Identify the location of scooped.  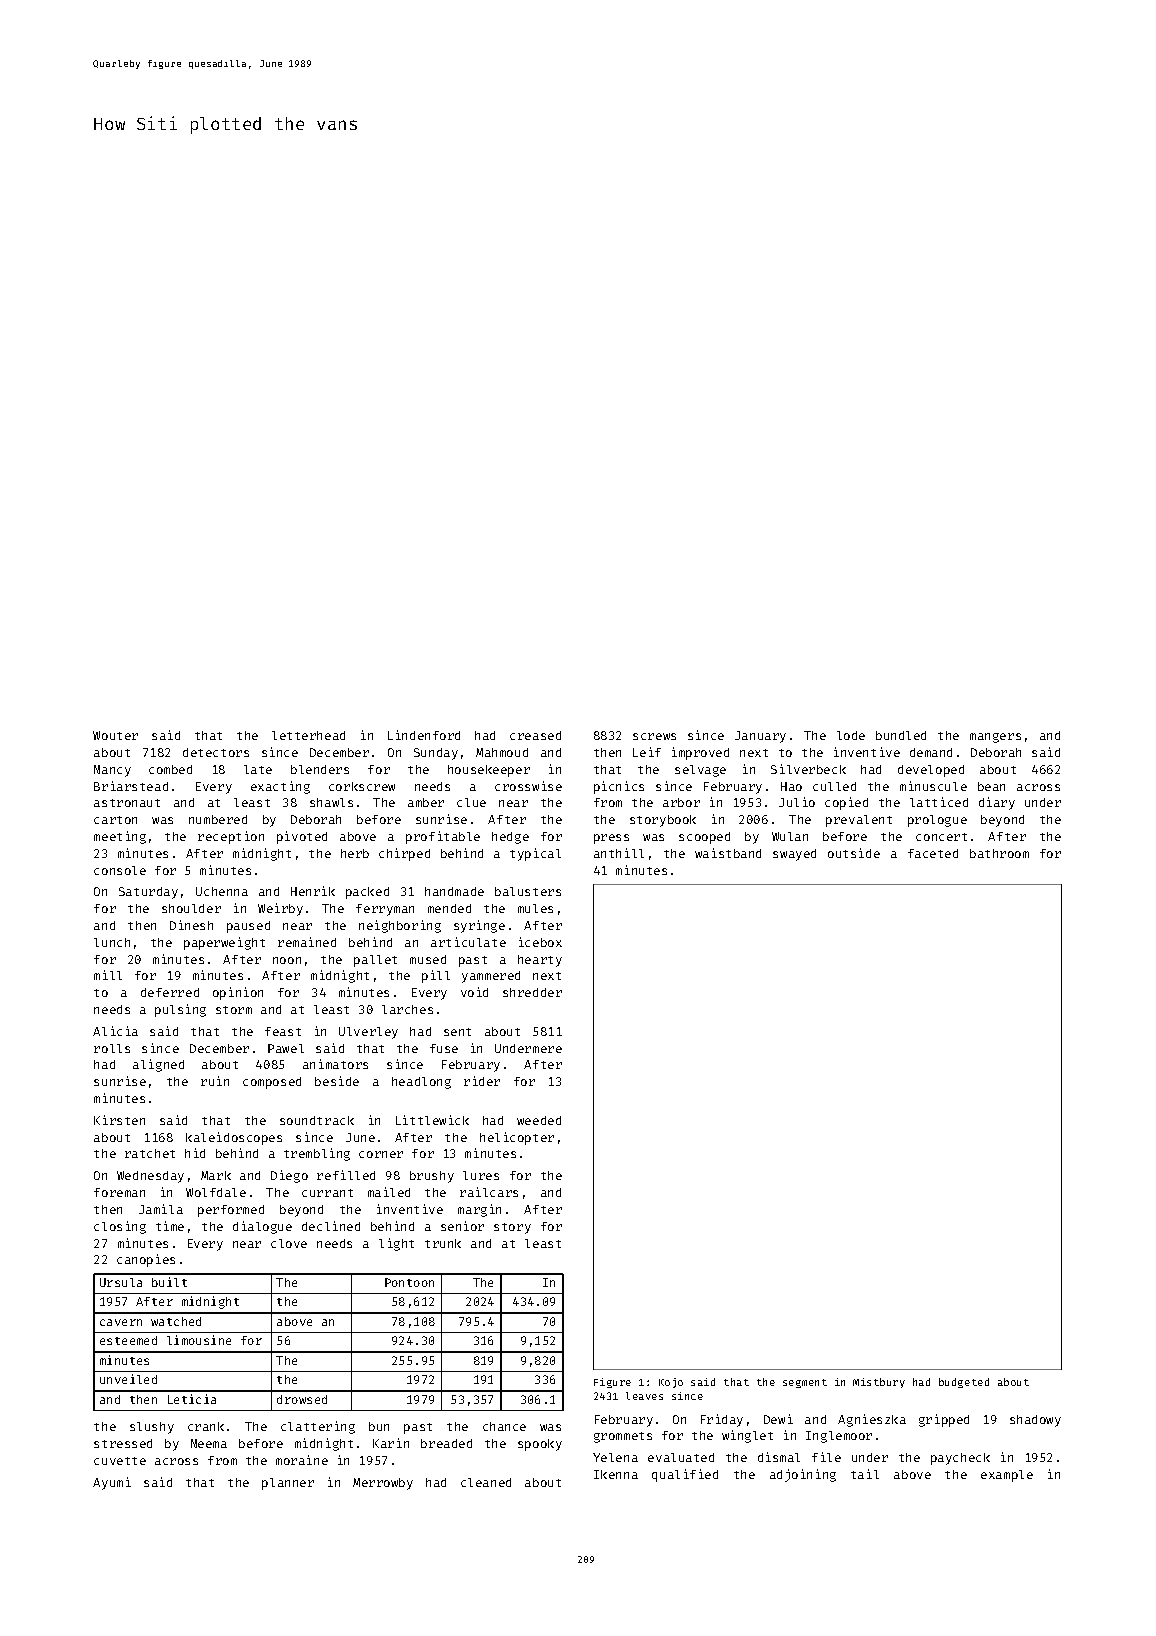
(704, 838).
